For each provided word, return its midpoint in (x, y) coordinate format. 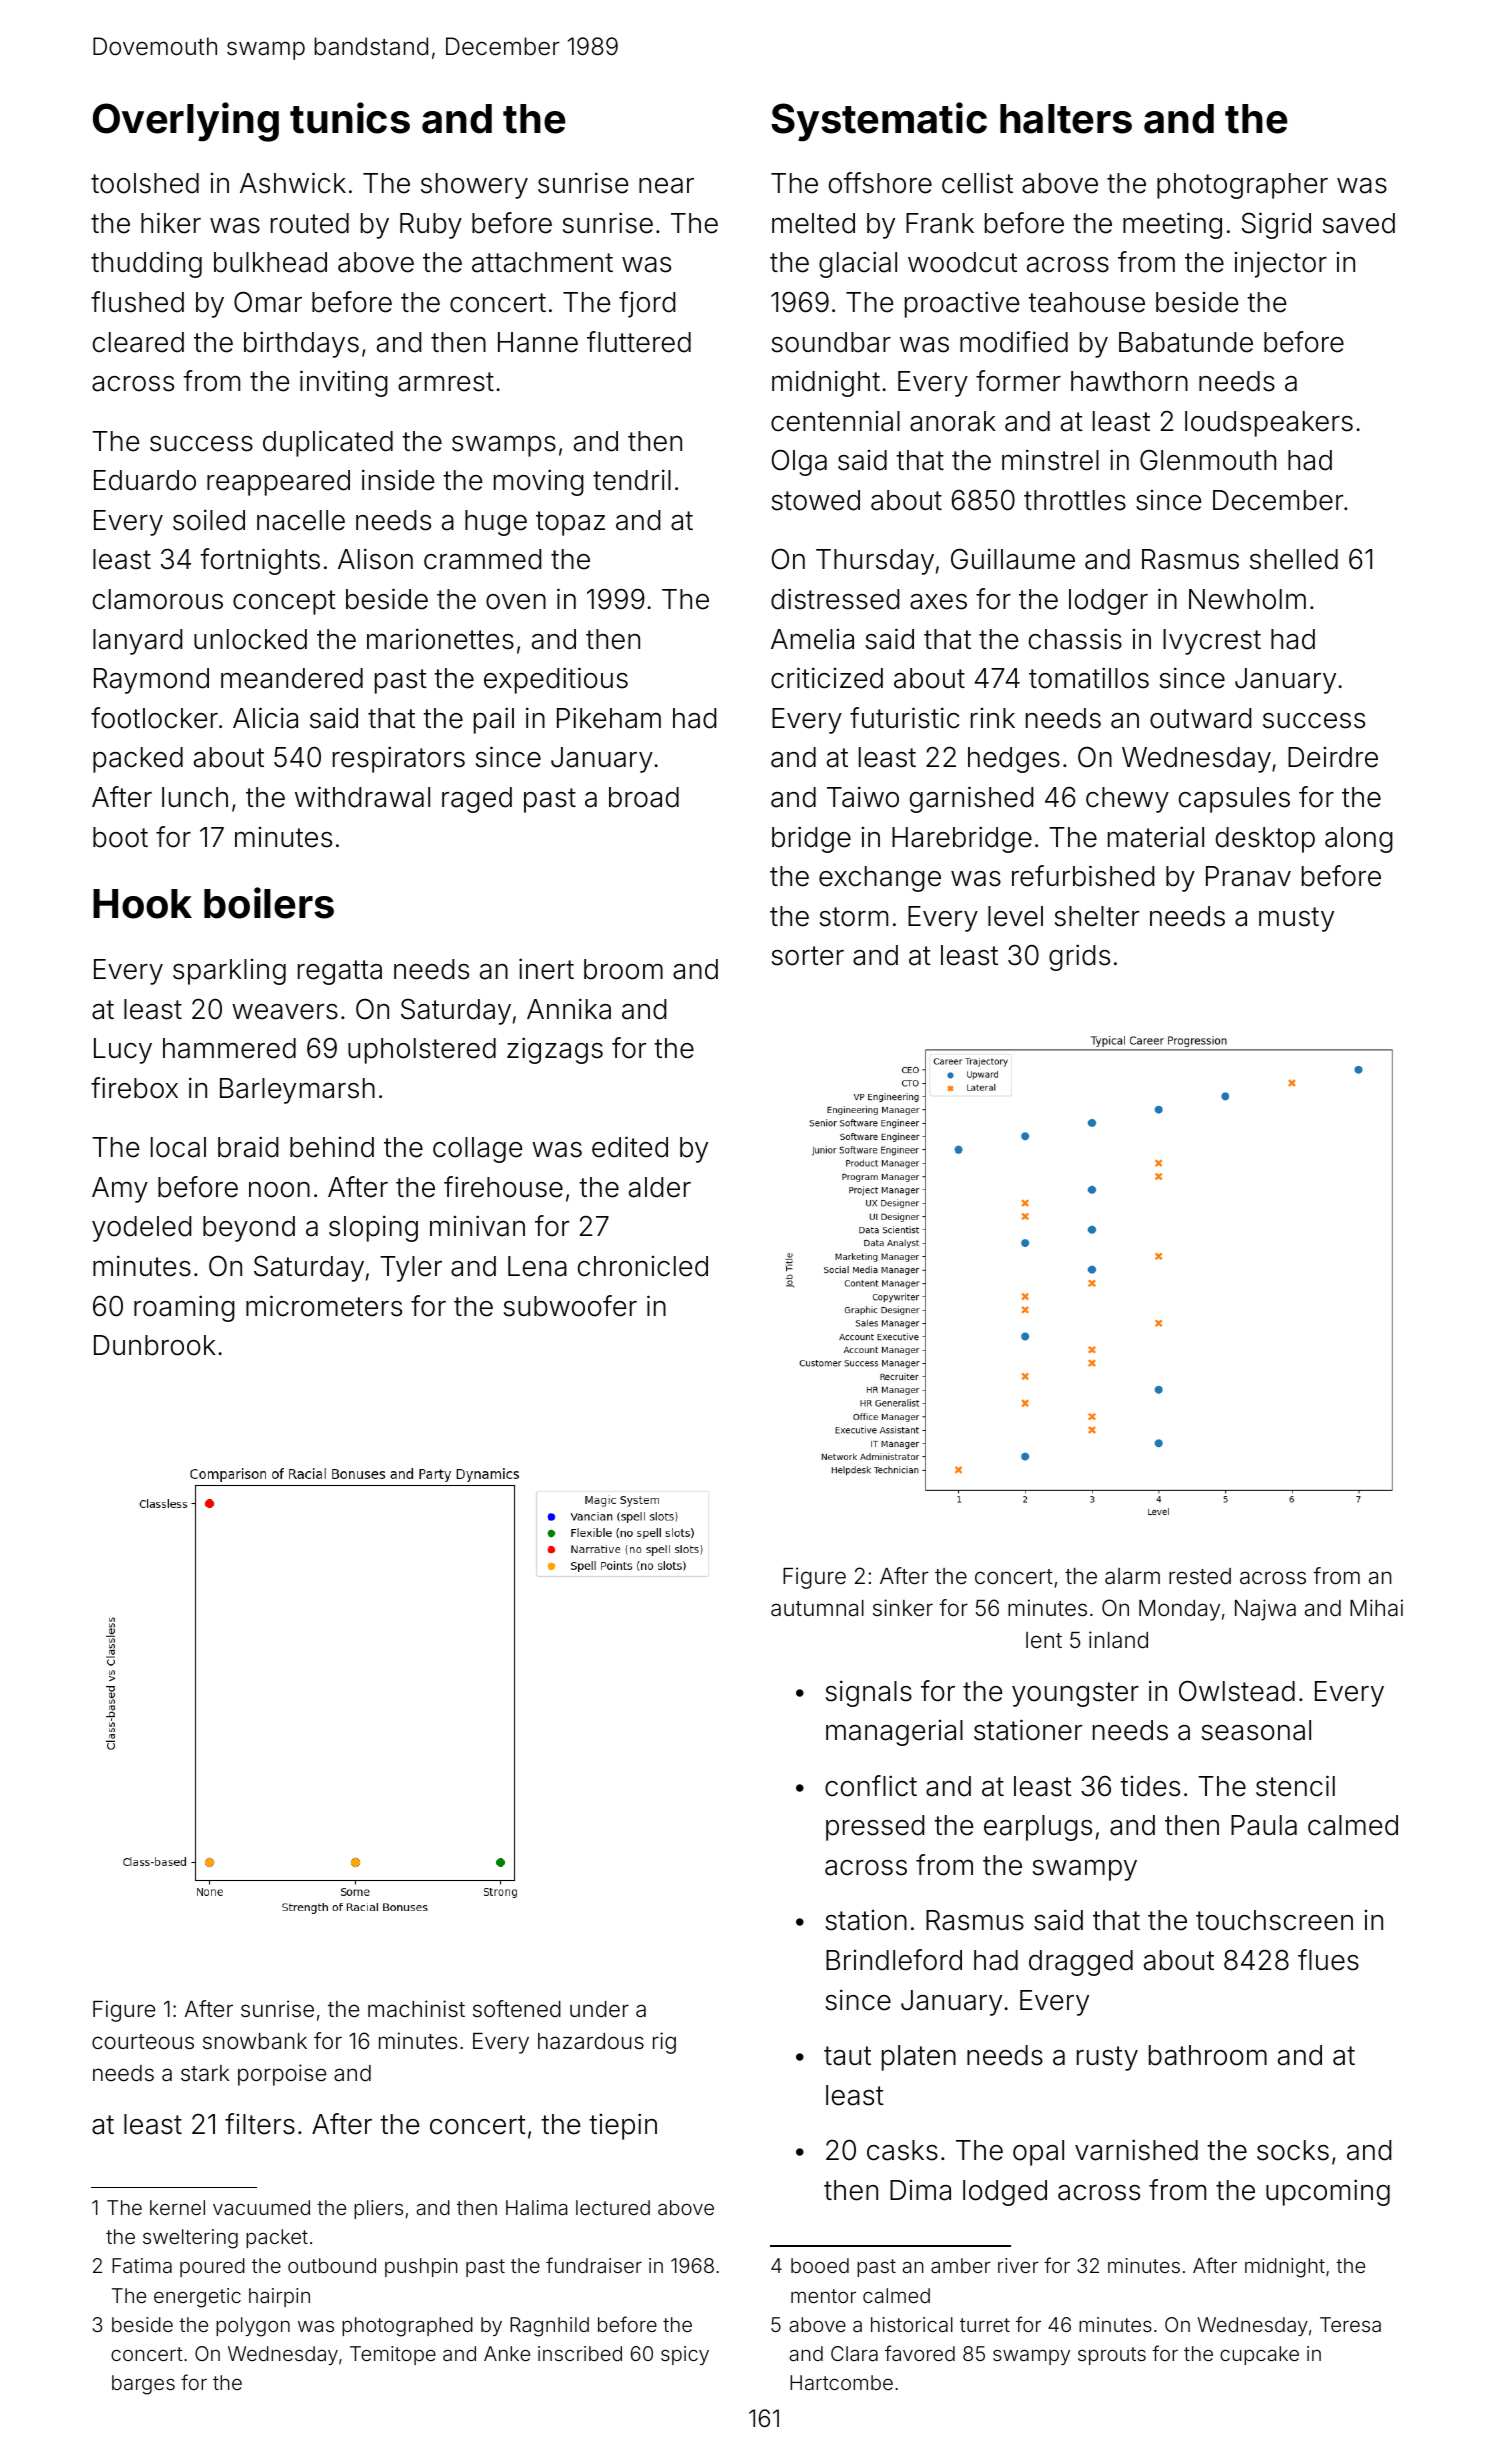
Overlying (186, 122)
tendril (632, 480)
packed (138, 760)
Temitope (393, 2355)
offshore (880, 183)
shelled (1294, 559)
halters (1066, 119)
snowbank (255, 2041)
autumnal (817, 1608)
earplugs (1038, 1828)
